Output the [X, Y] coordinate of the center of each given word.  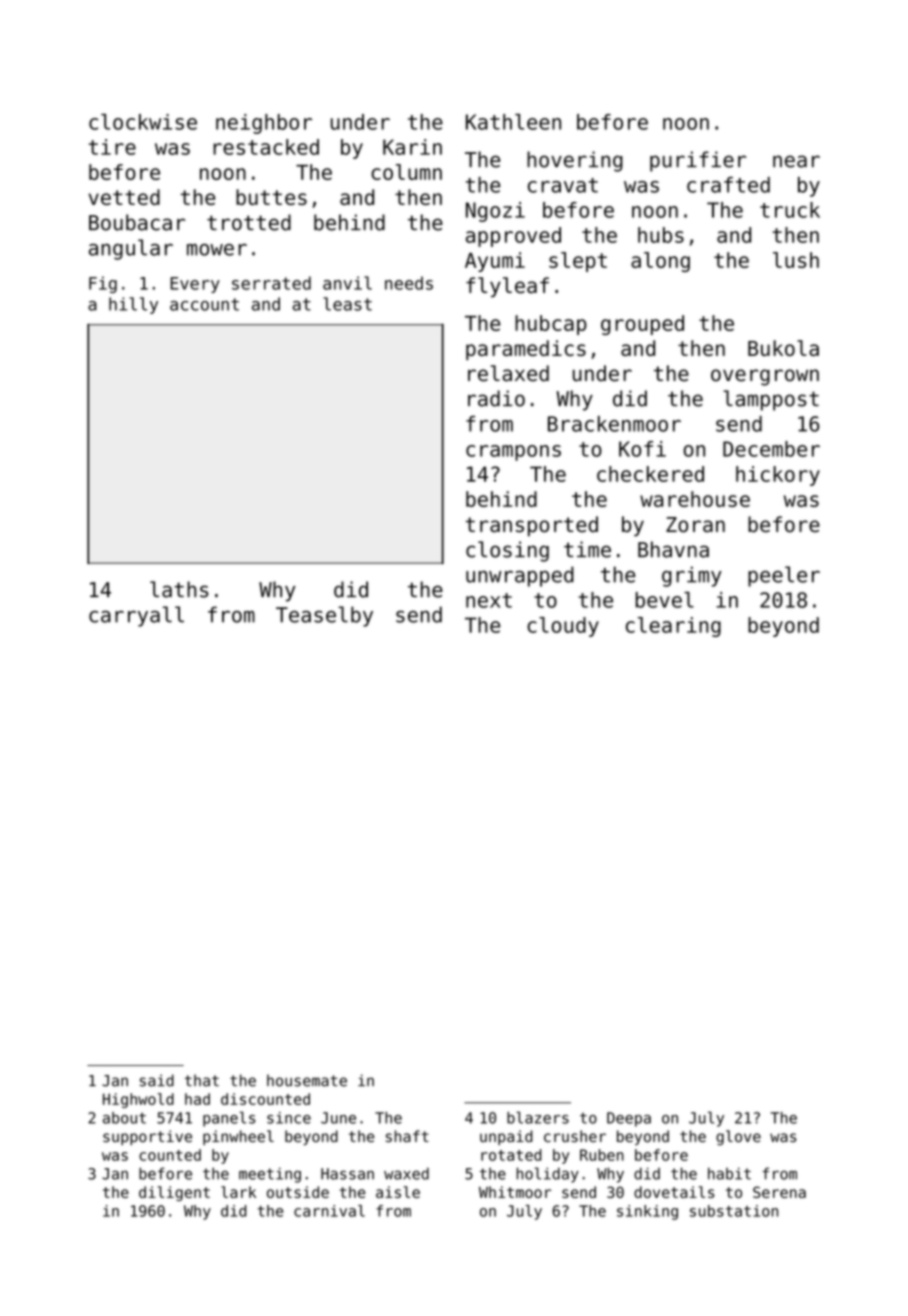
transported [532, 526]
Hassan [347, 1174]
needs [409, 283]
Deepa [629, 1119]
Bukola [783, 348]
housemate [307, 1080]
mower [217, 250]
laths [179, 589]
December [771, 449]
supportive [147, 1137]
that [202, 1080]
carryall [136, 616]
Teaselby [324, 616]
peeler [784, 576]
